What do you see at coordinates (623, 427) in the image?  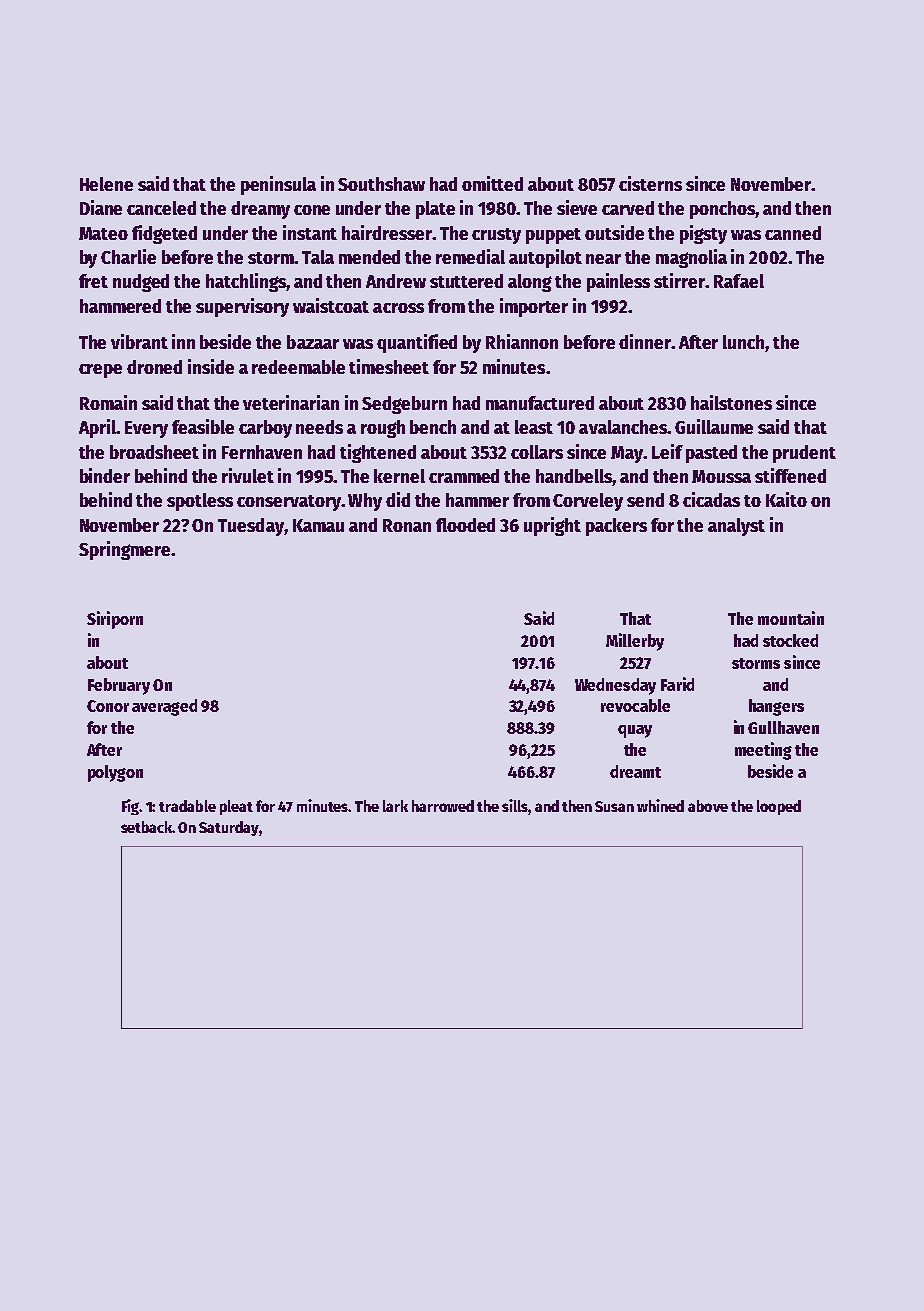 I see `avalanches` at bounding box center [623, 427].
